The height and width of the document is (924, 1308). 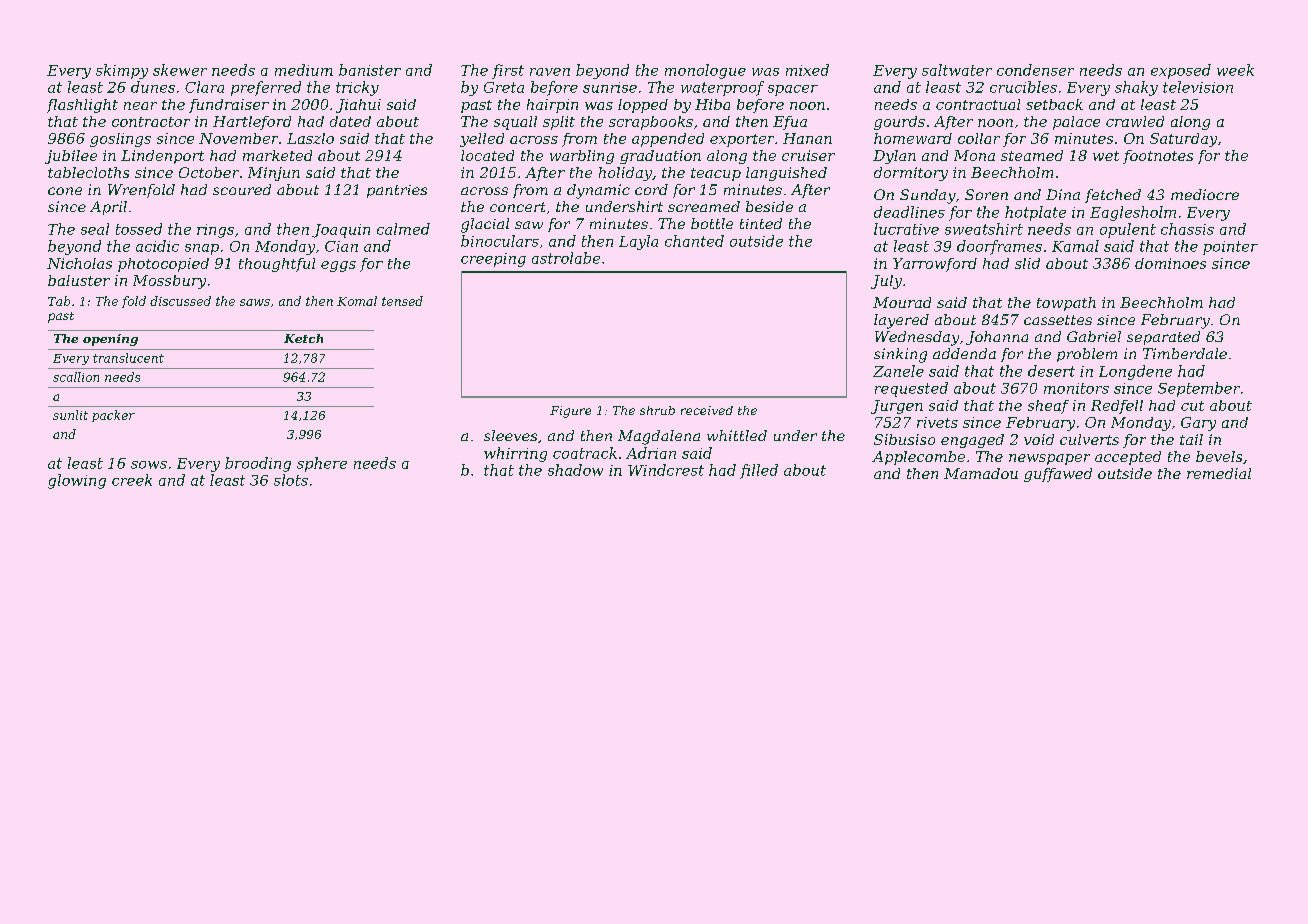 What do you see at coordinates (742, 140) in the document?
I see `exporter` at bounding box center [742, 140].
